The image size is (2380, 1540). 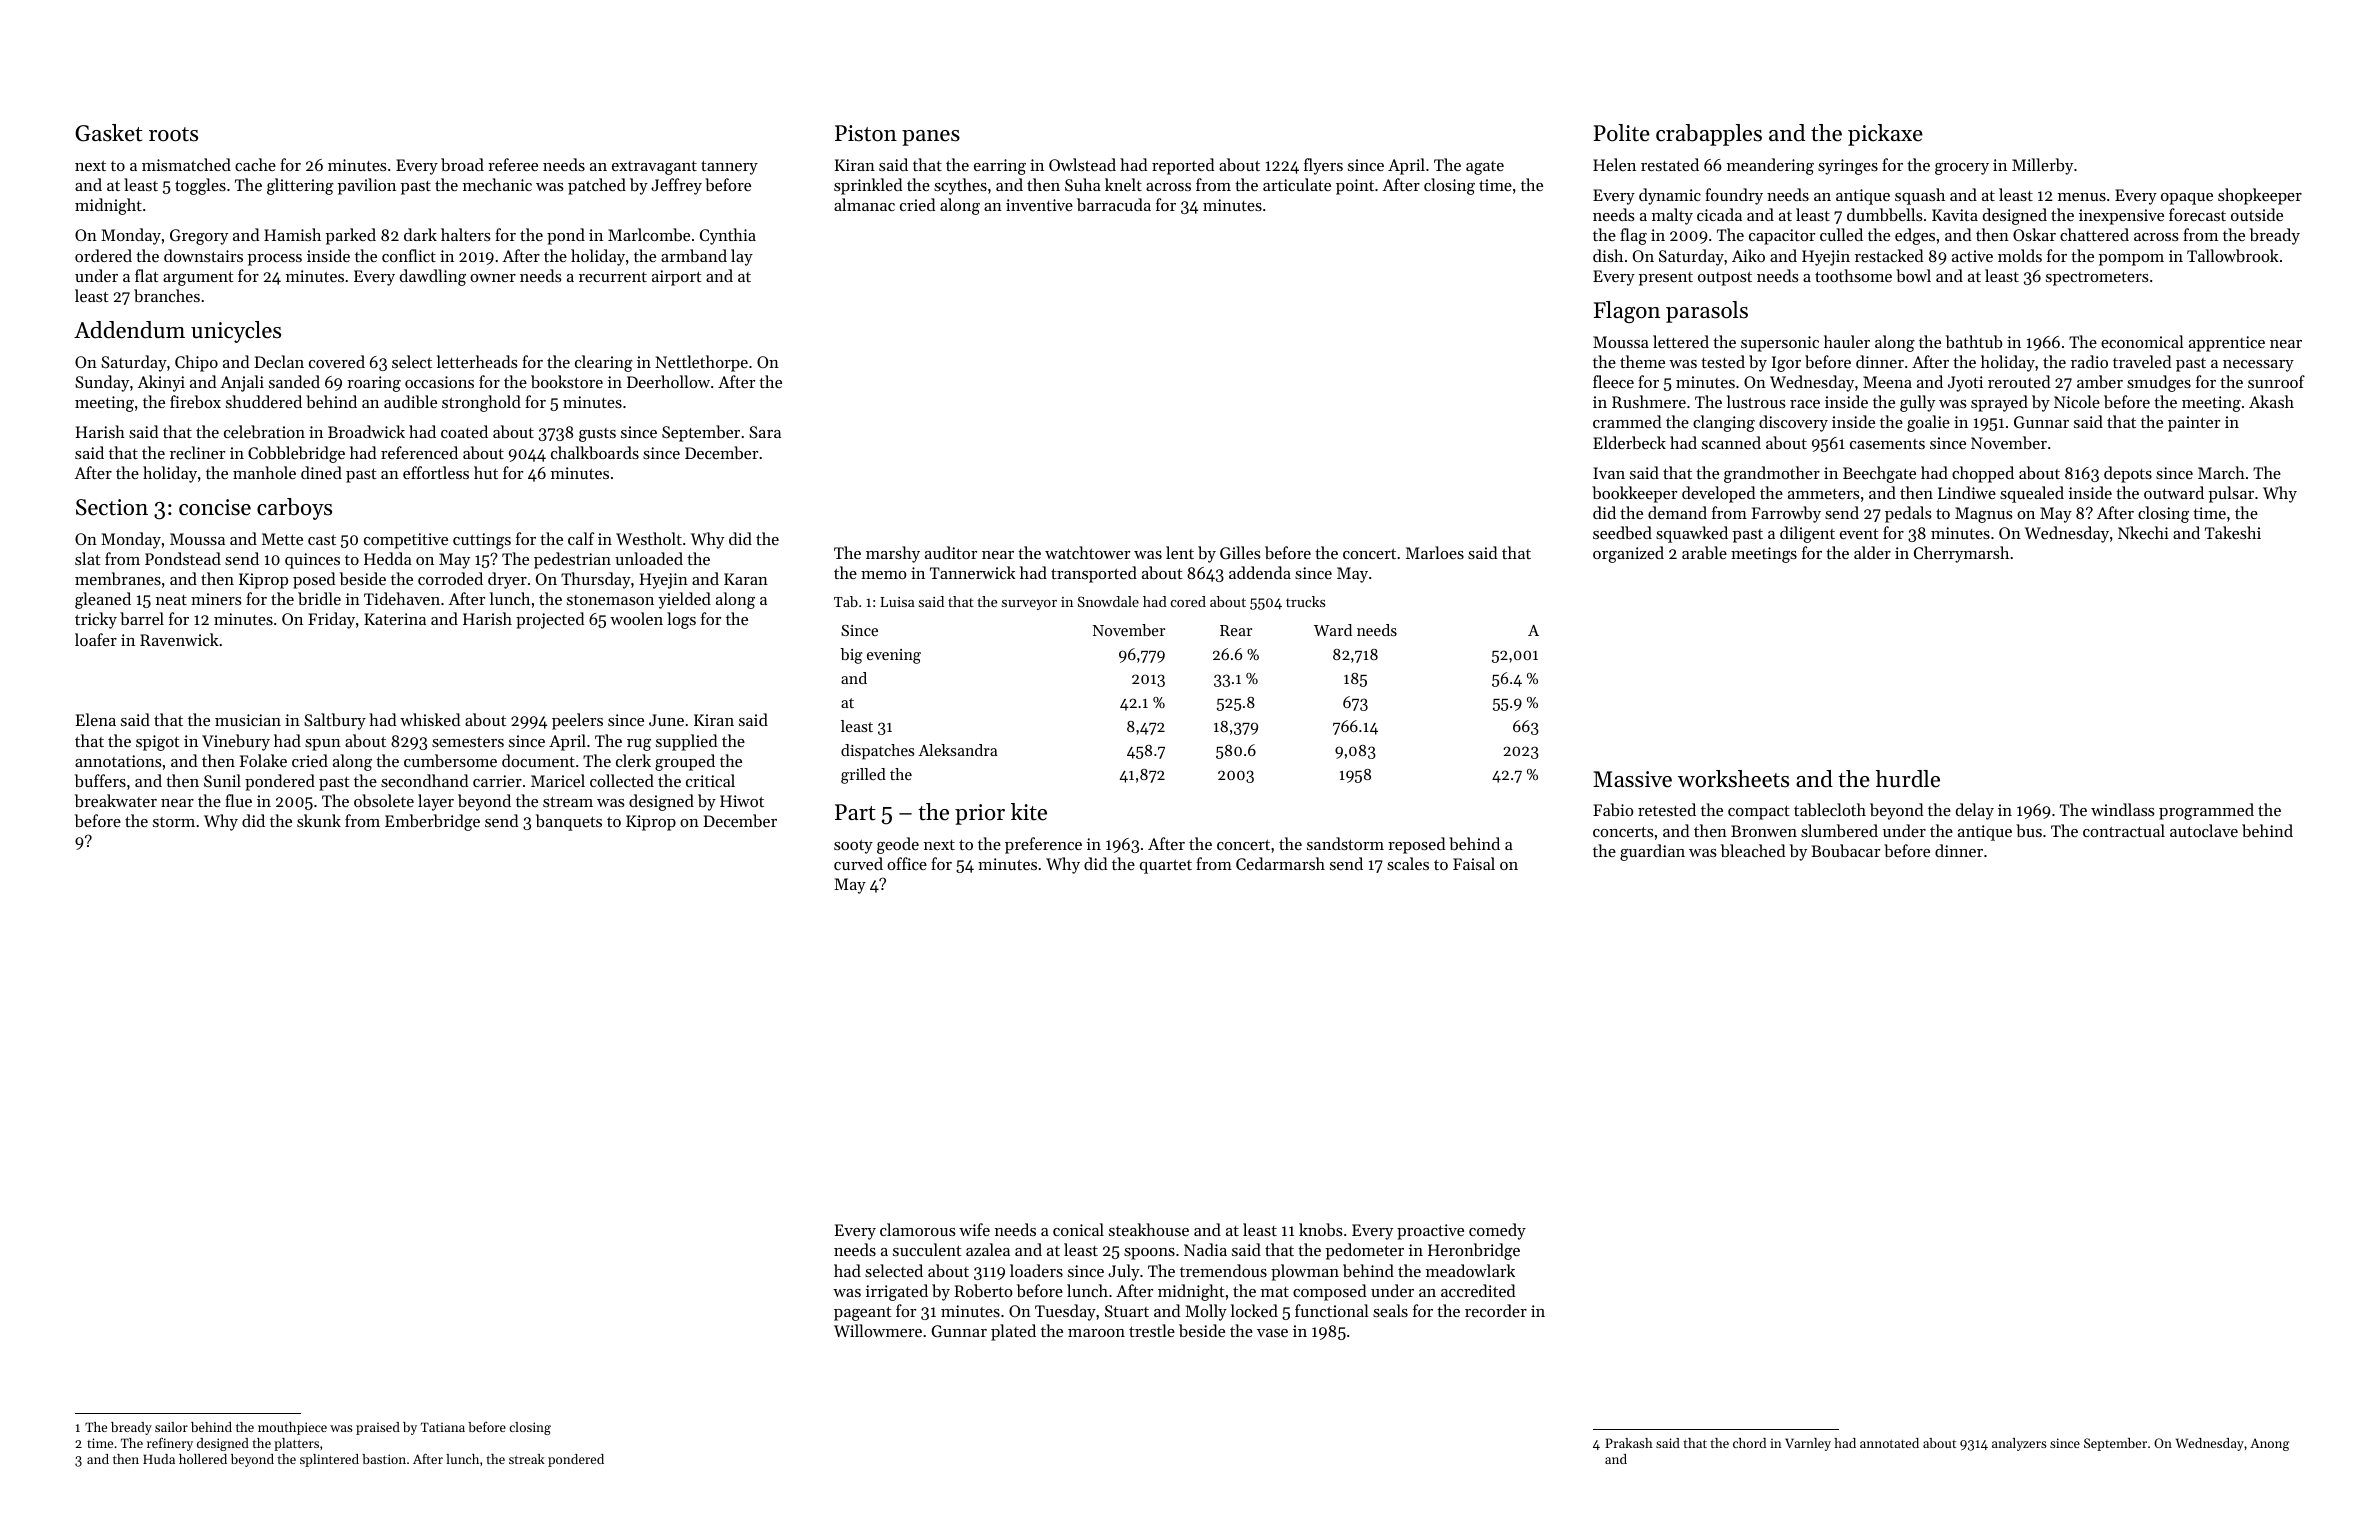 I want to click on wife, so click(x=974, y=1229).
